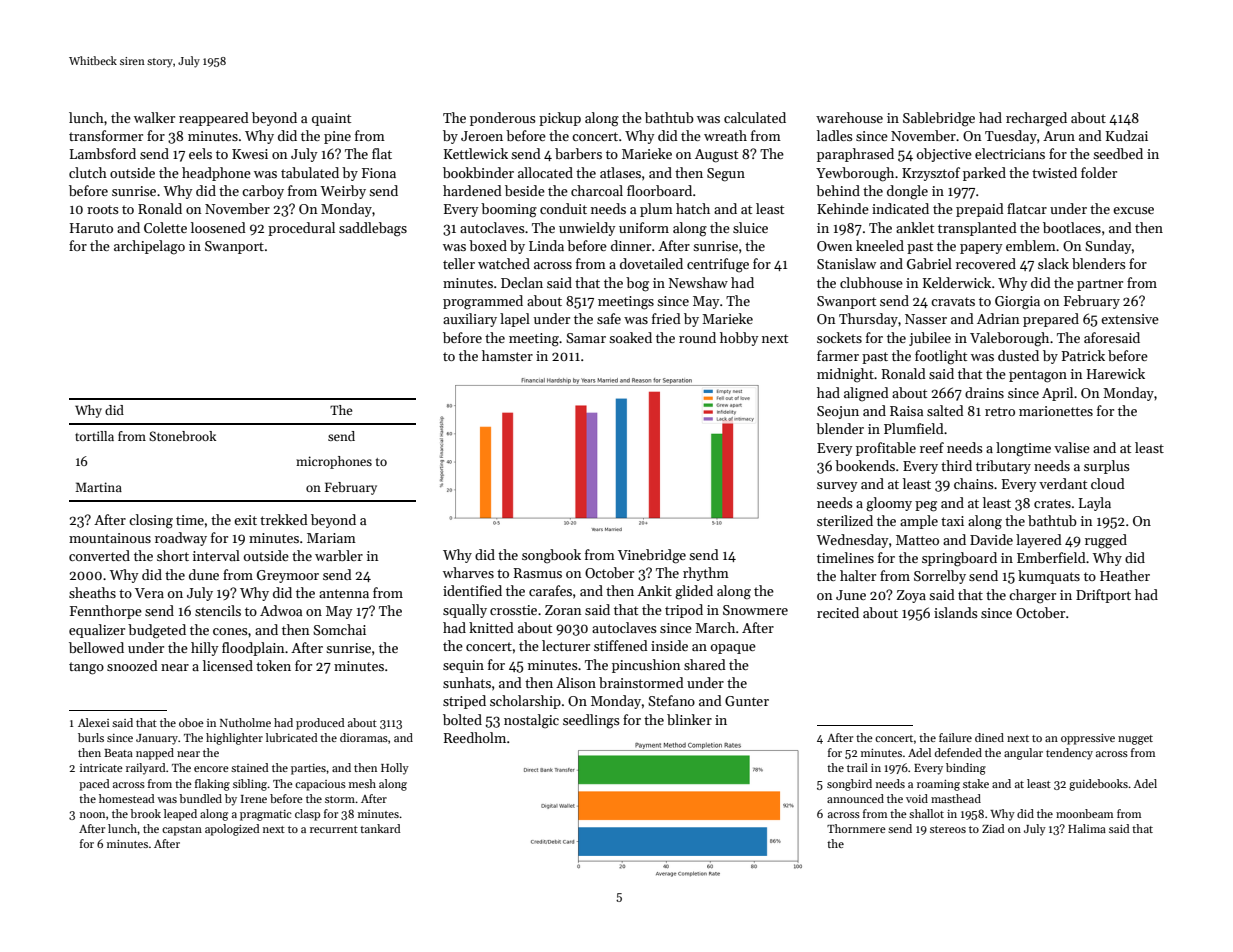  I want to click on reappeared, so click(214, 119).
